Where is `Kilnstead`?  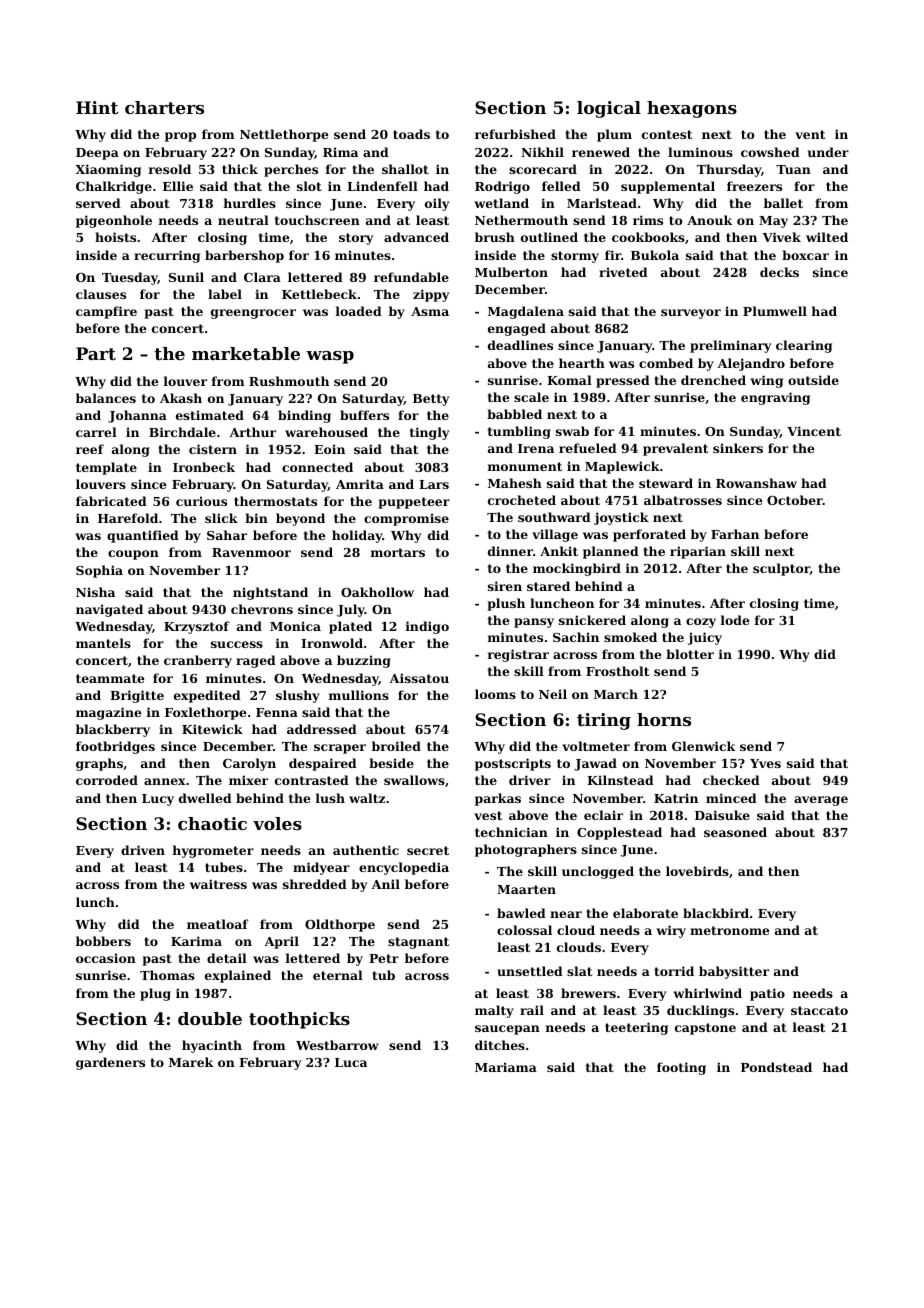 Kilnstead is located at coordinates (620, 780).
